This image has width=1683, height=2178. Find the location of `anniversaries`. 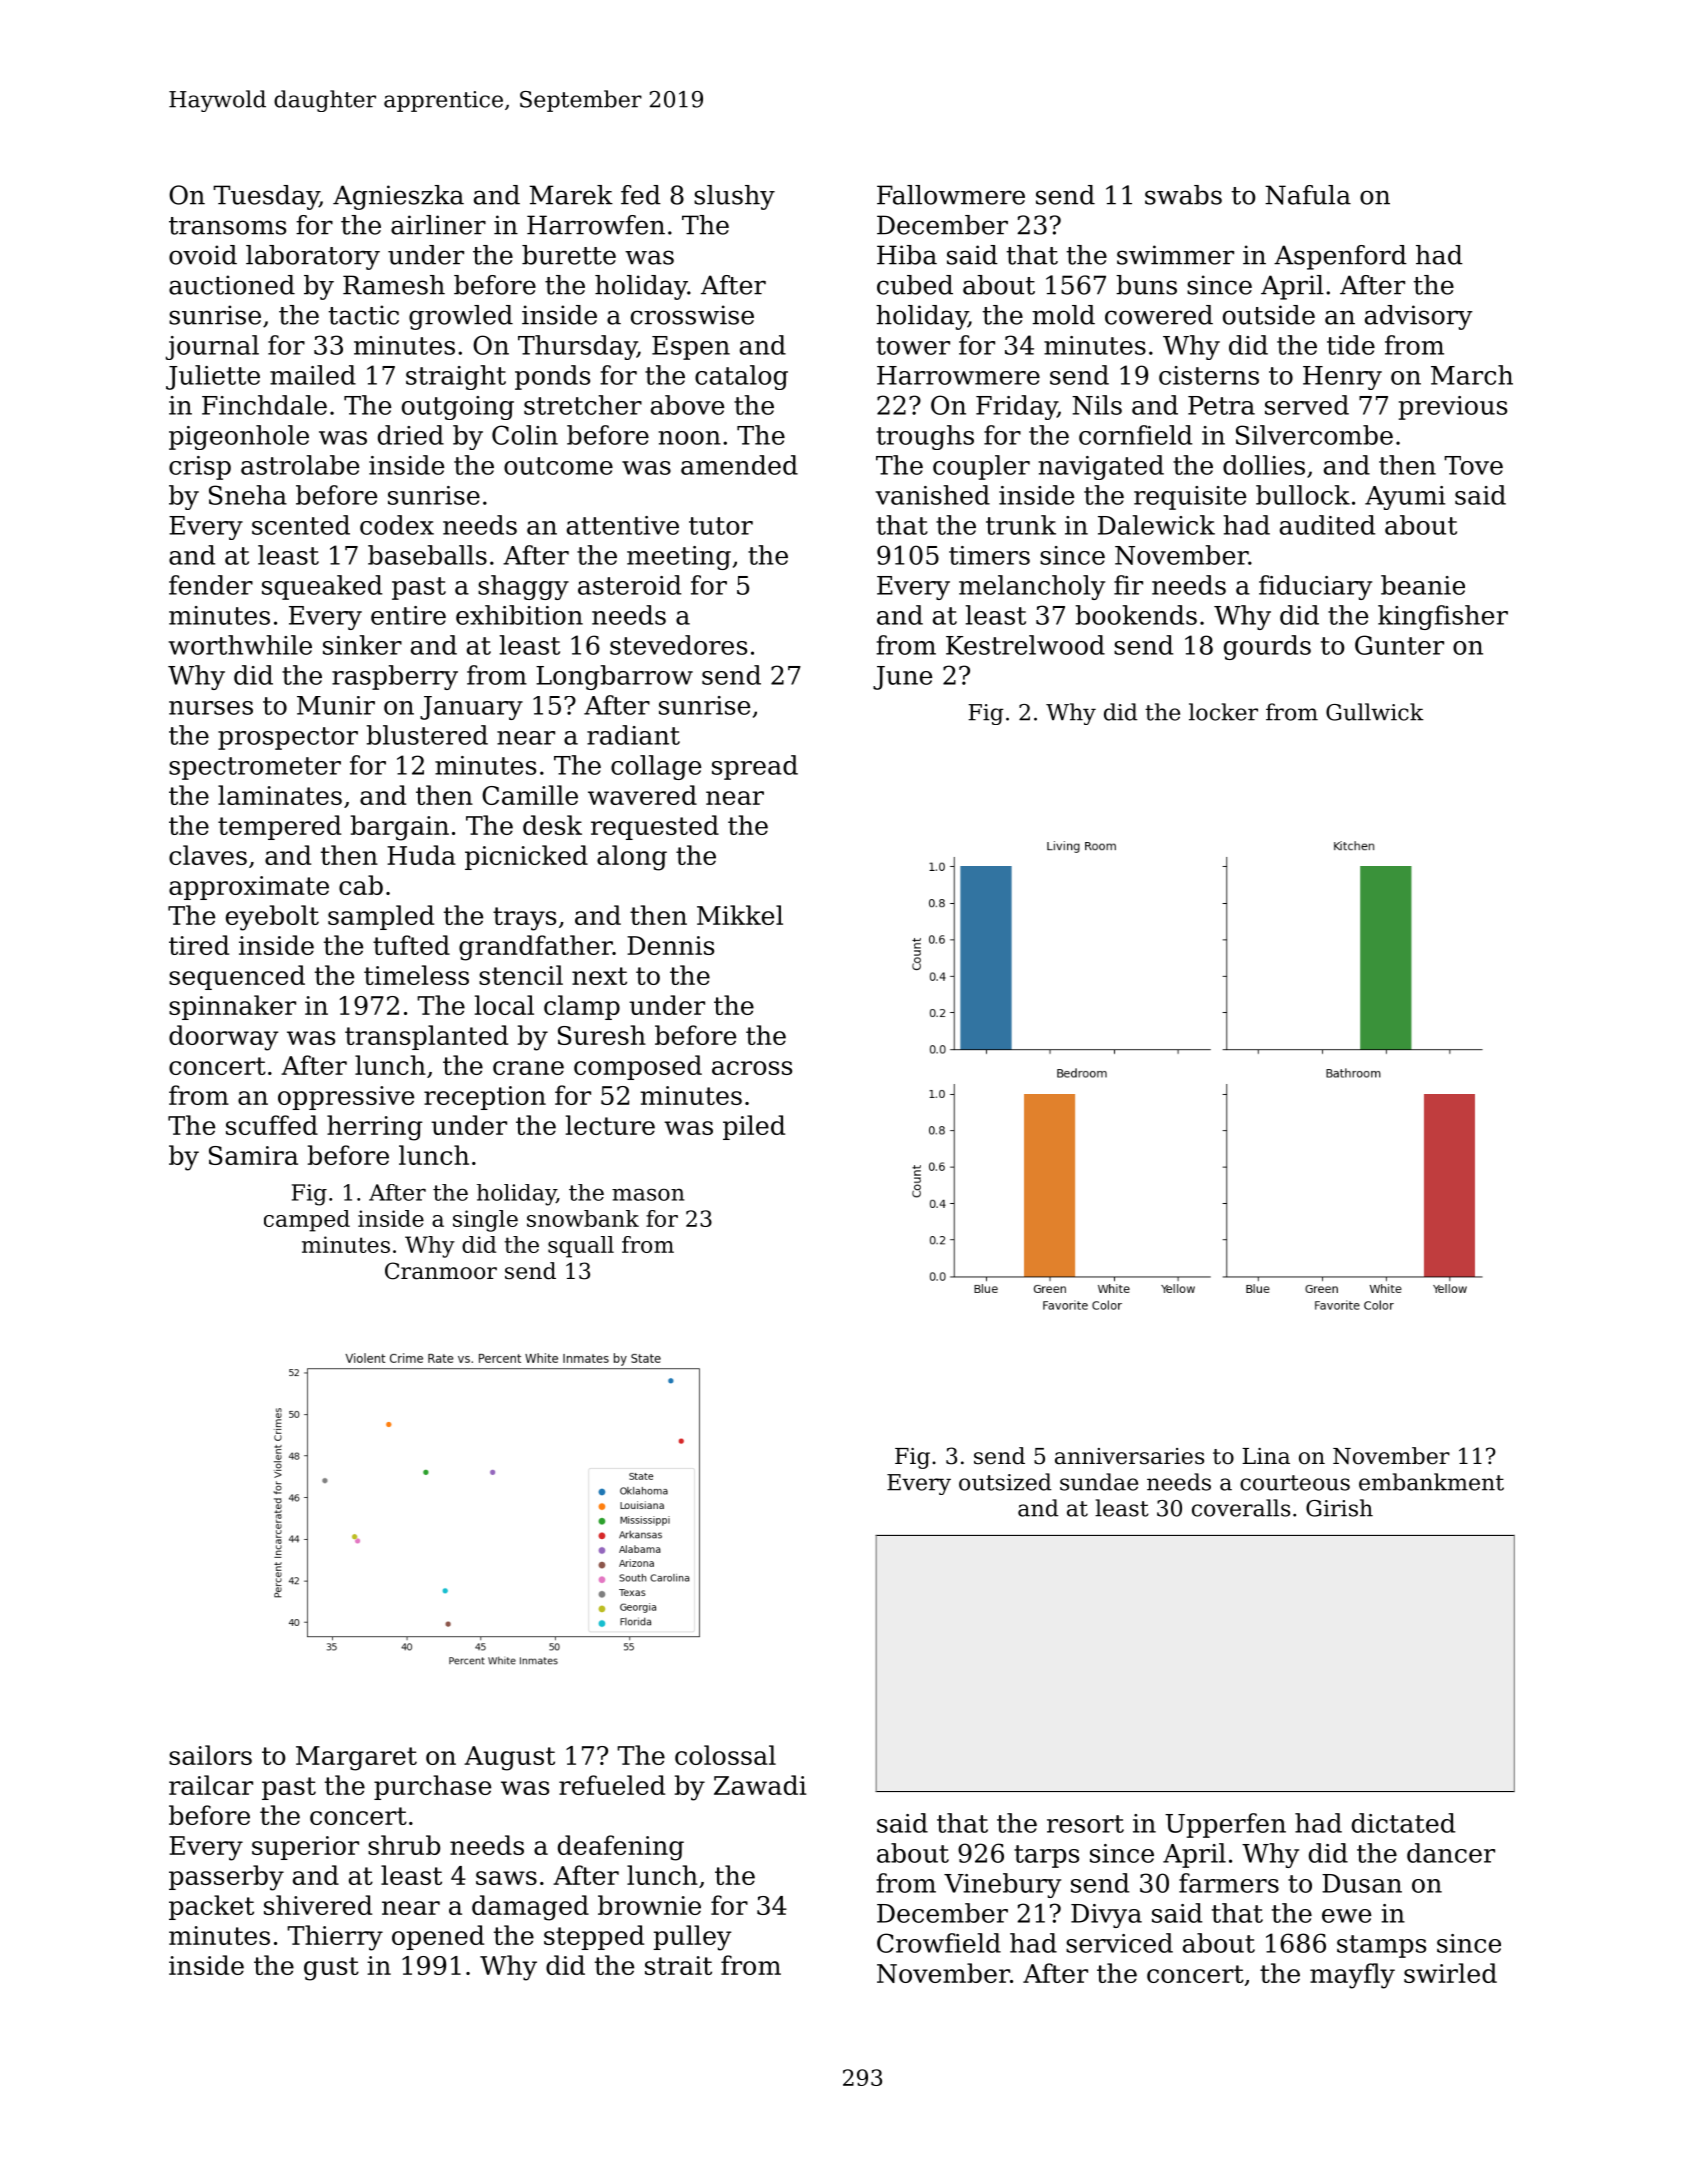

anniversaries is located at coordinates (1129, 1456).
